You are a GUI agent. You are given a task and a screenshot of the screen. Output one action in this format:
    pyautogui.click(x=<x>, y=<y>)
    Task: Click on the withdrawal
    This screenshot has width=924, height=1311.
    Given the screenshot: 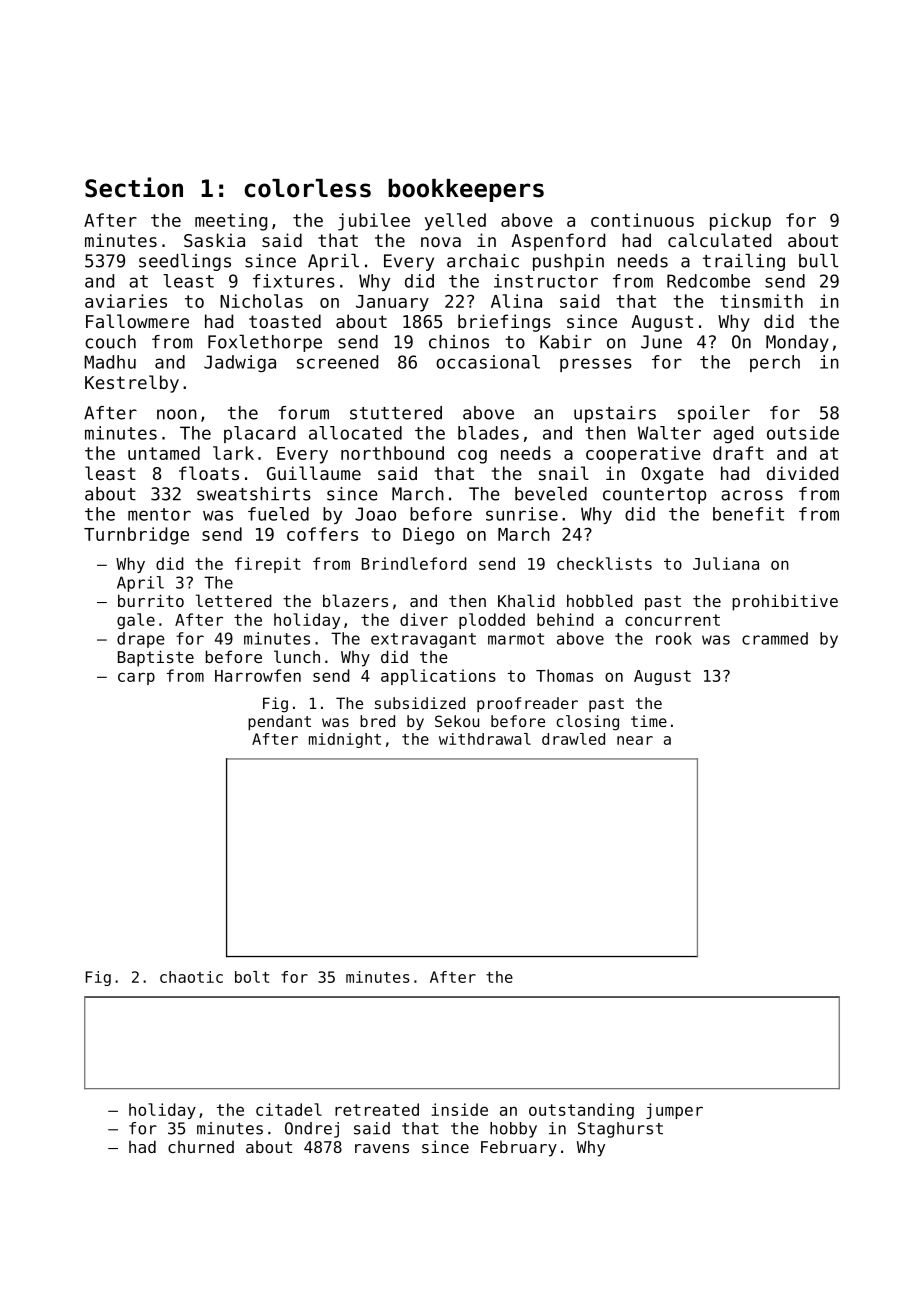 What is the action you would take?
    pyautogui.click(x=485, y=739)
